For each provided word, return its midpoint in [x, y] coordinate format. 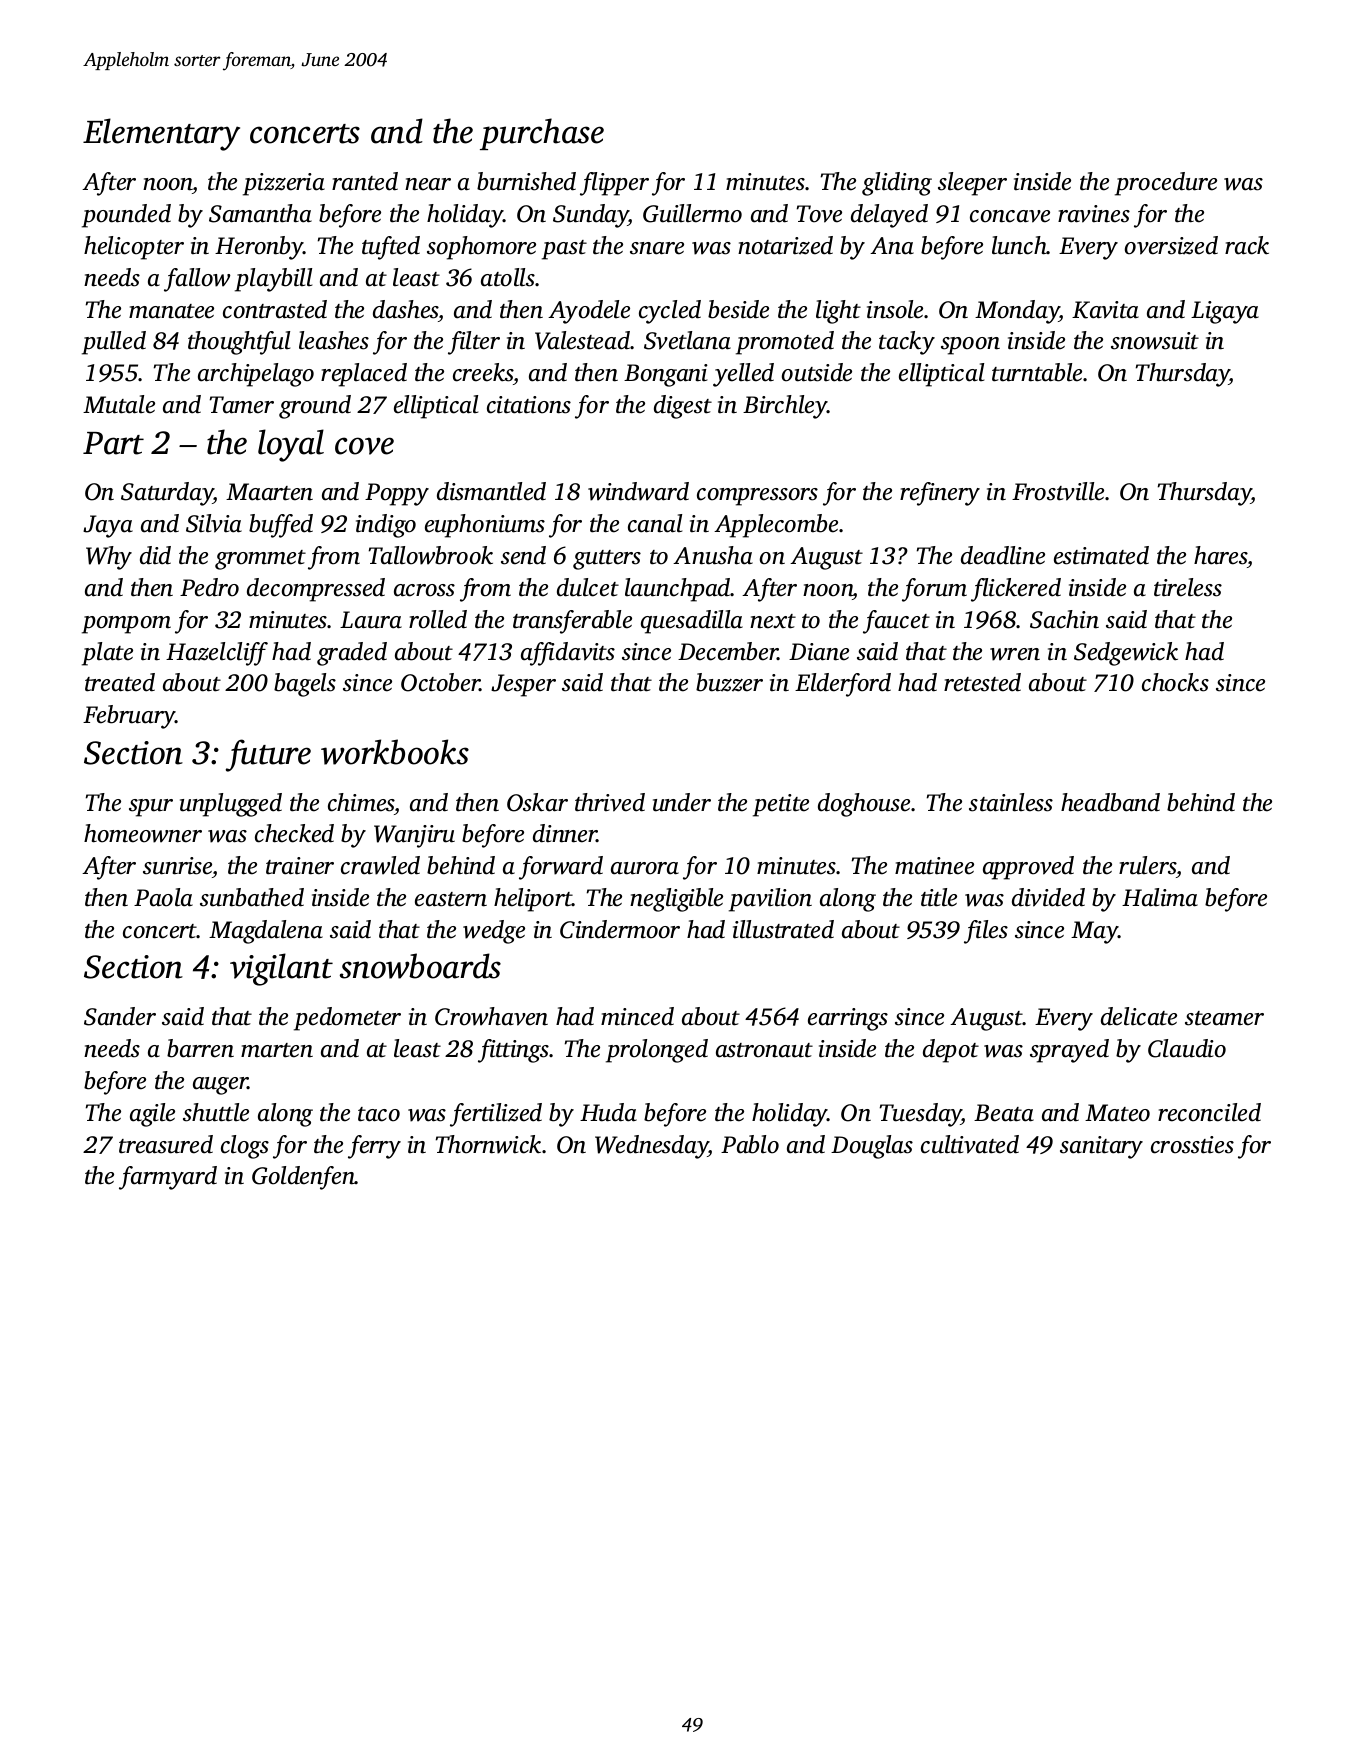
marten [277, 1050]
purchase [542, 134]
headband [1110, 802]
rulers [1147, 865]
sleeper [972, 184]
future [268, 755]
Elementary [161, 134]
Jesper [523, 685]
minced [637, 1016]
